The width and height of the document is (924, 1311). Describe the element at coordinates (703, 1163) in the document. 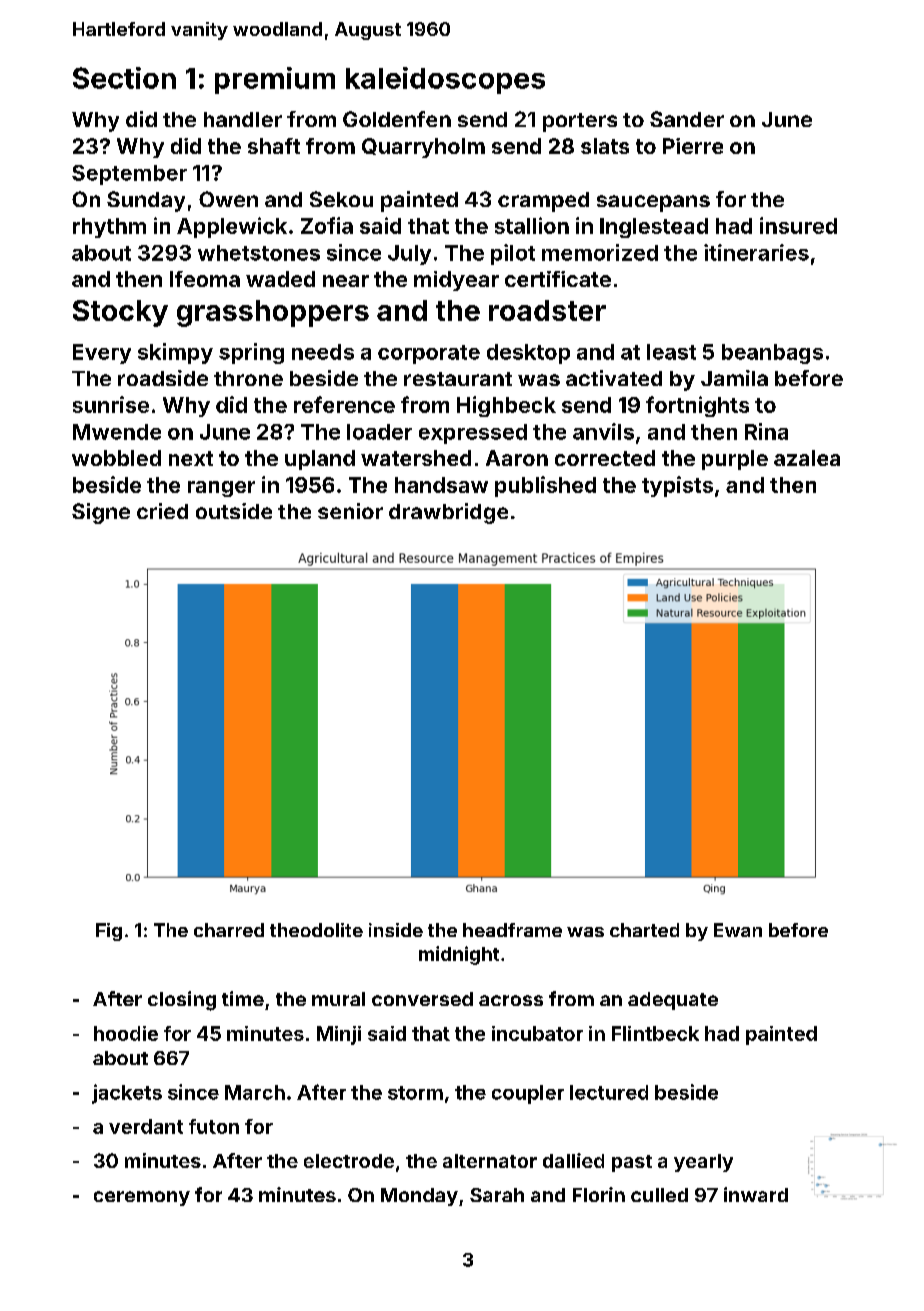

I see `yearly` at that location.
